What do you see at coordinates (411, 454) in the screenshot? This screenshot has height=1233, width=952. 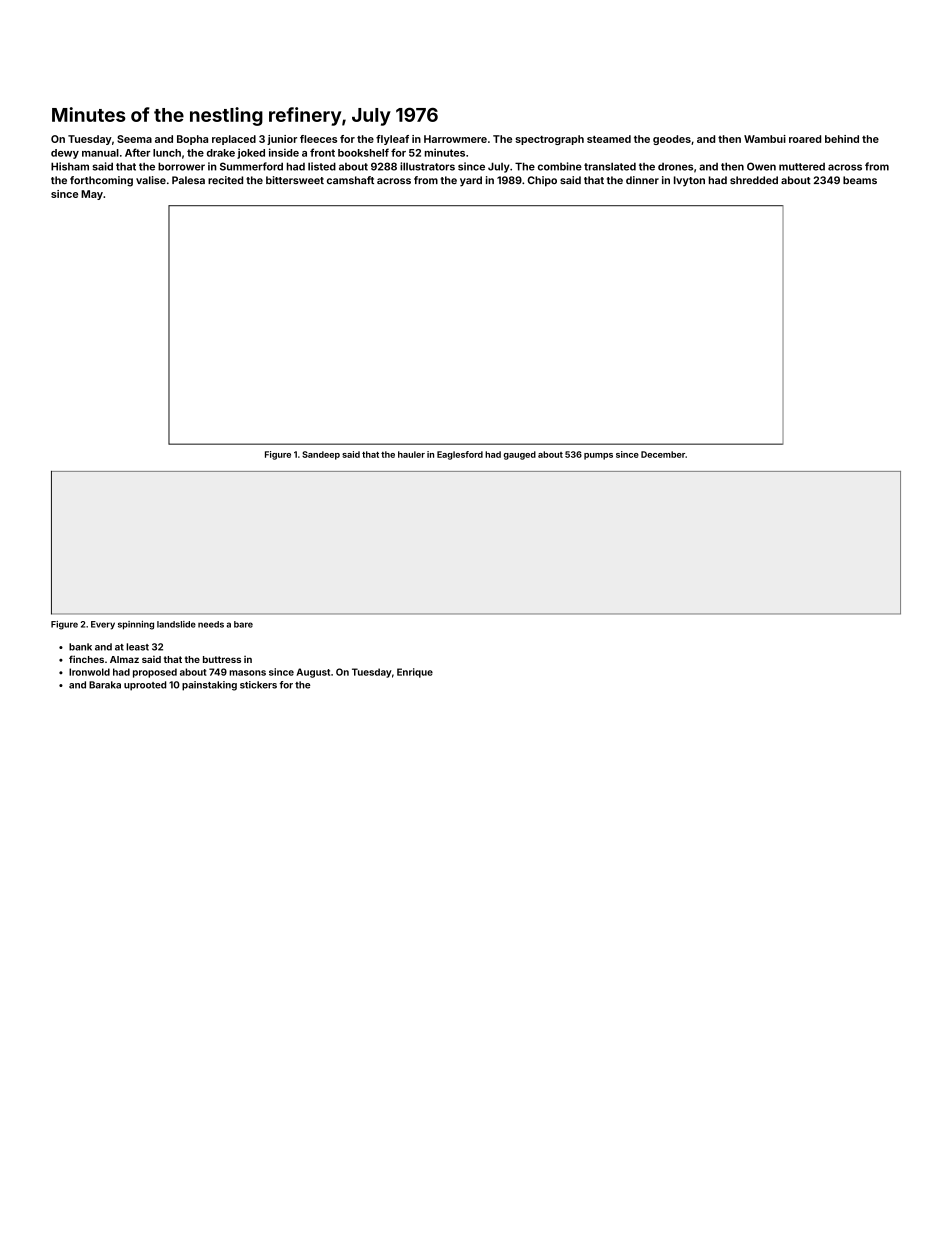 I see `hauler` at bounding box center [411, 454].
